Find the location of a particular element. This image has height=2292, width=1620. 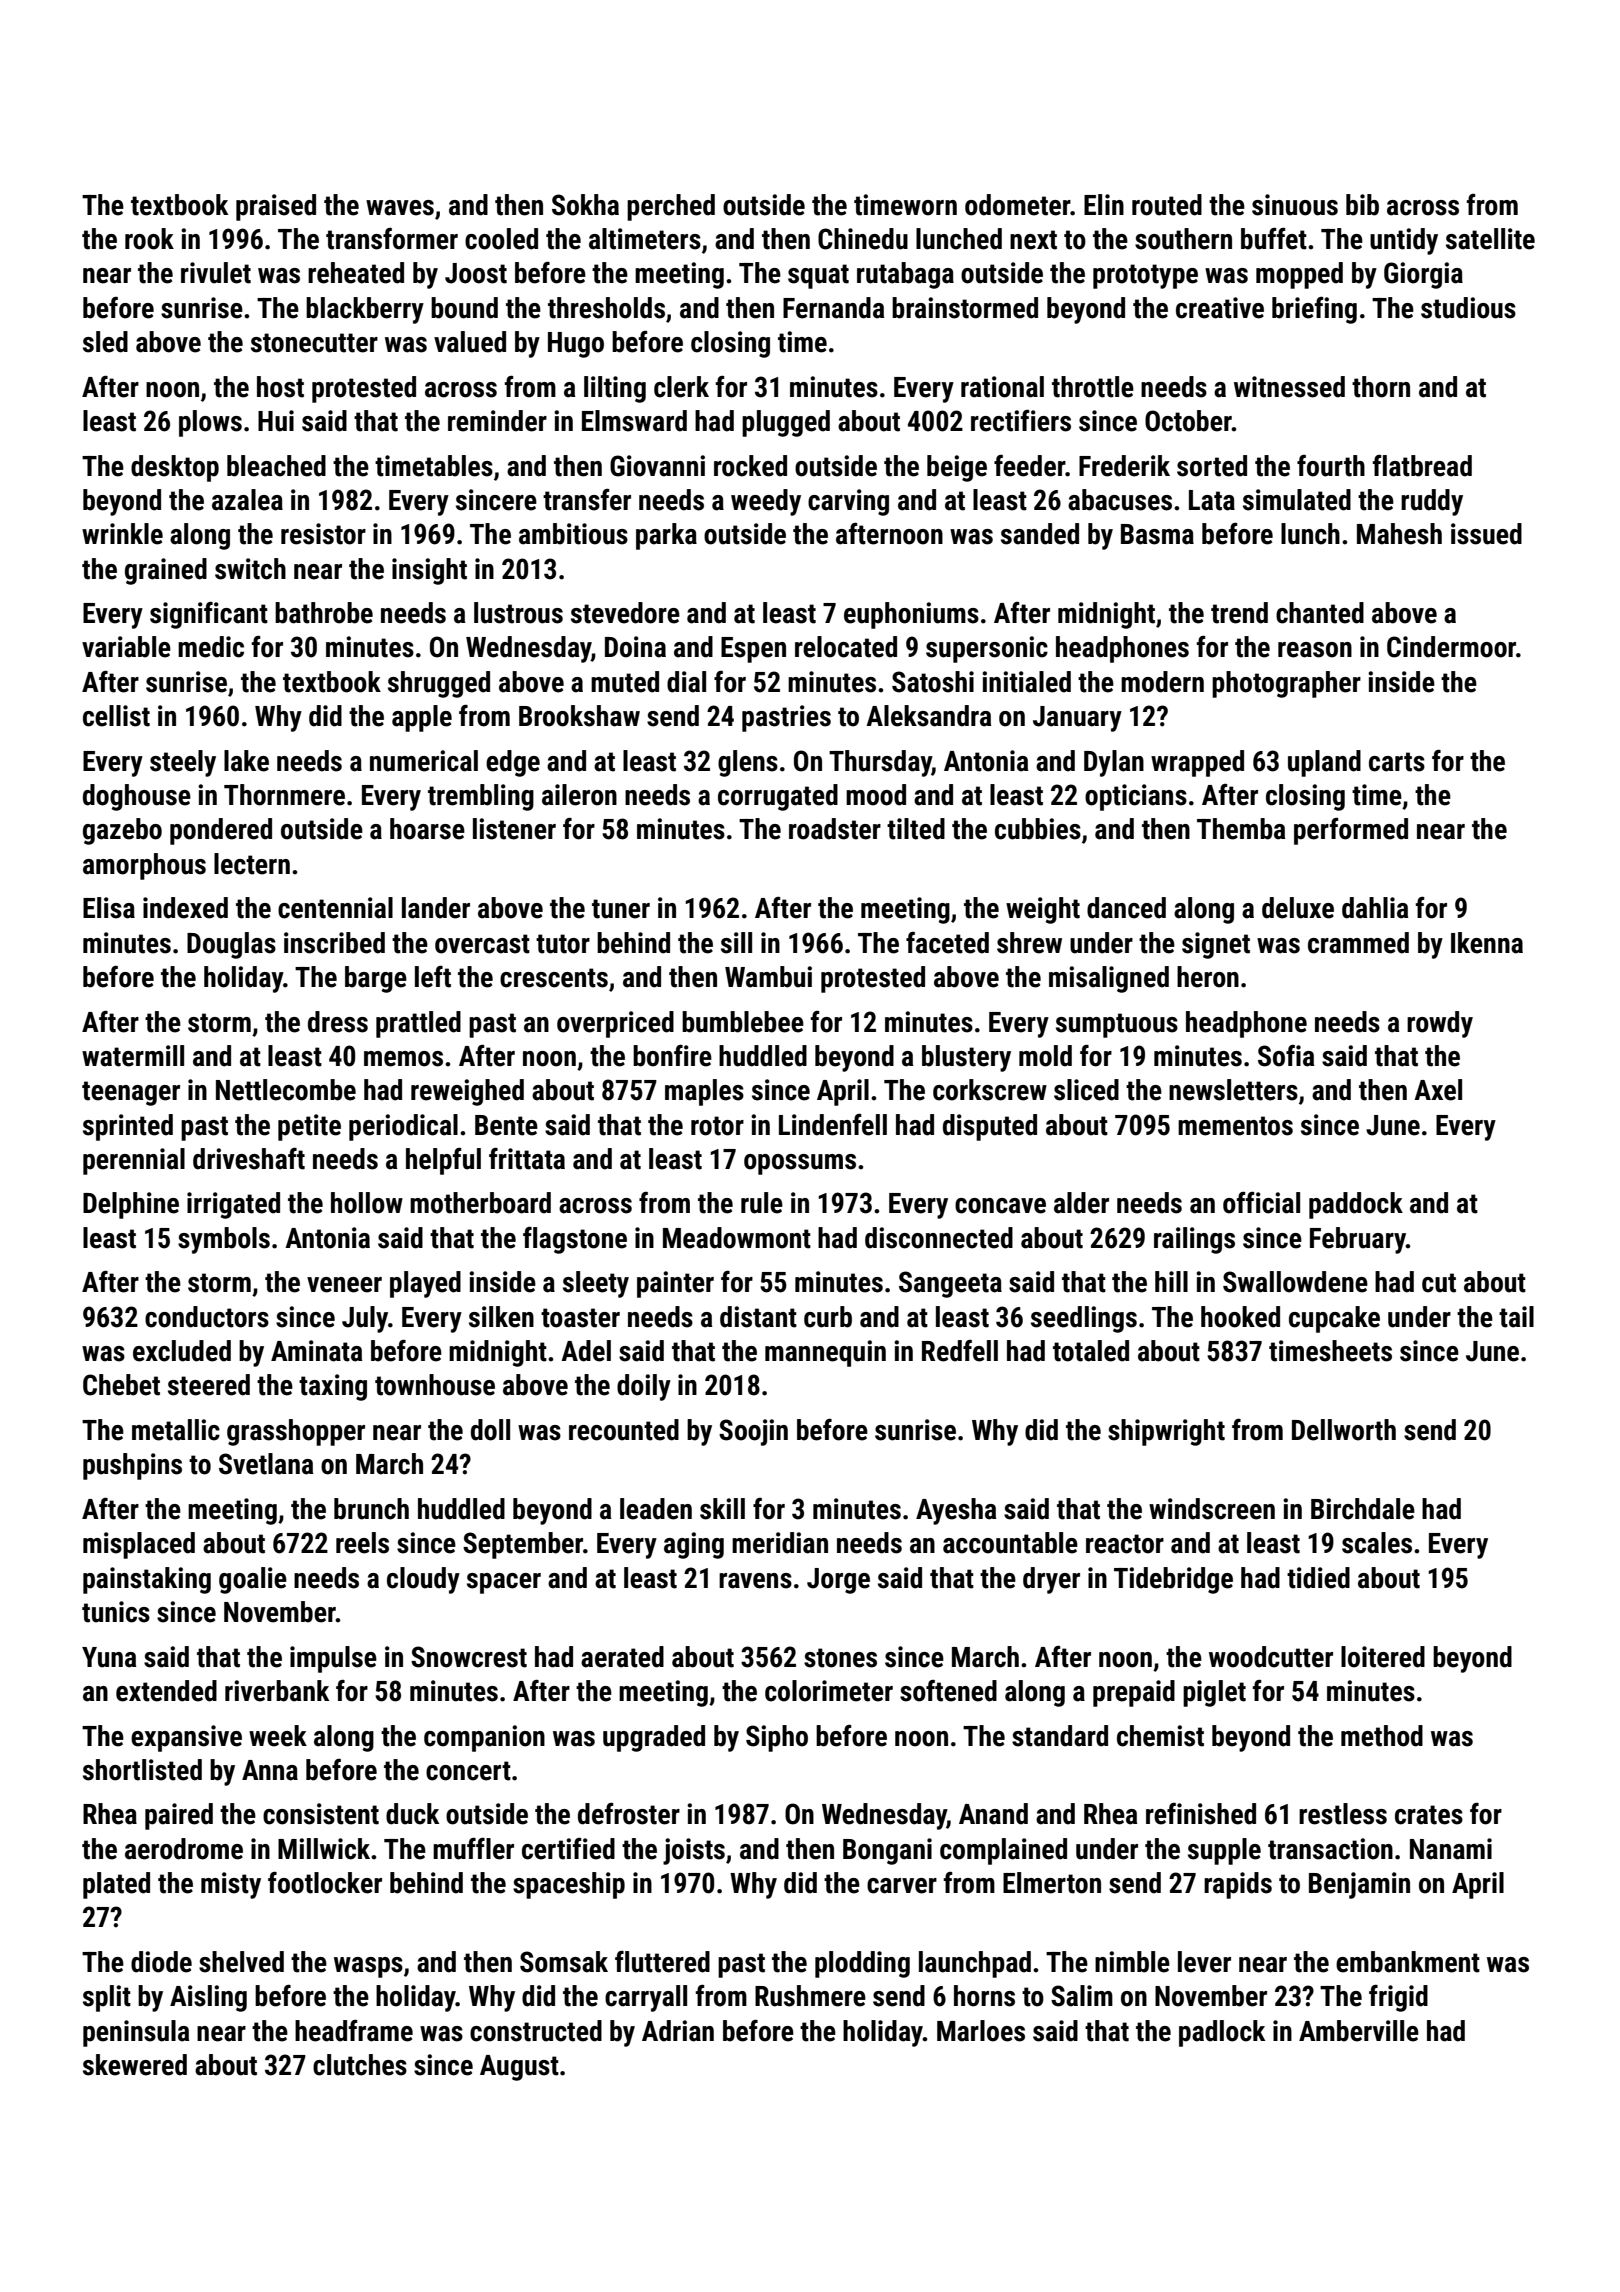

numerical is located at coordinates (424, 761).
